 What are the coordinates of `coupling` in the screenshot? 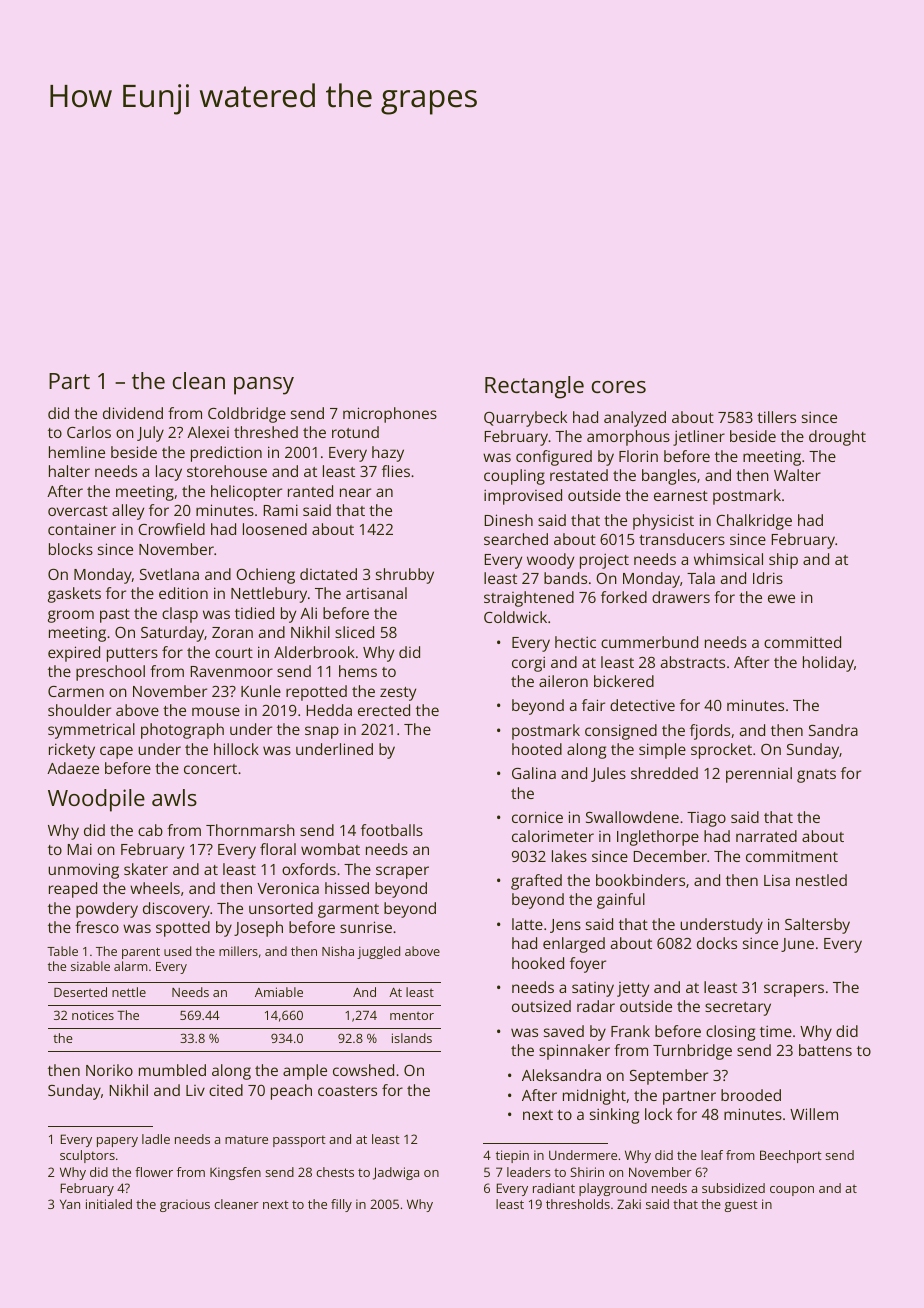 It's located at (514, 477).
